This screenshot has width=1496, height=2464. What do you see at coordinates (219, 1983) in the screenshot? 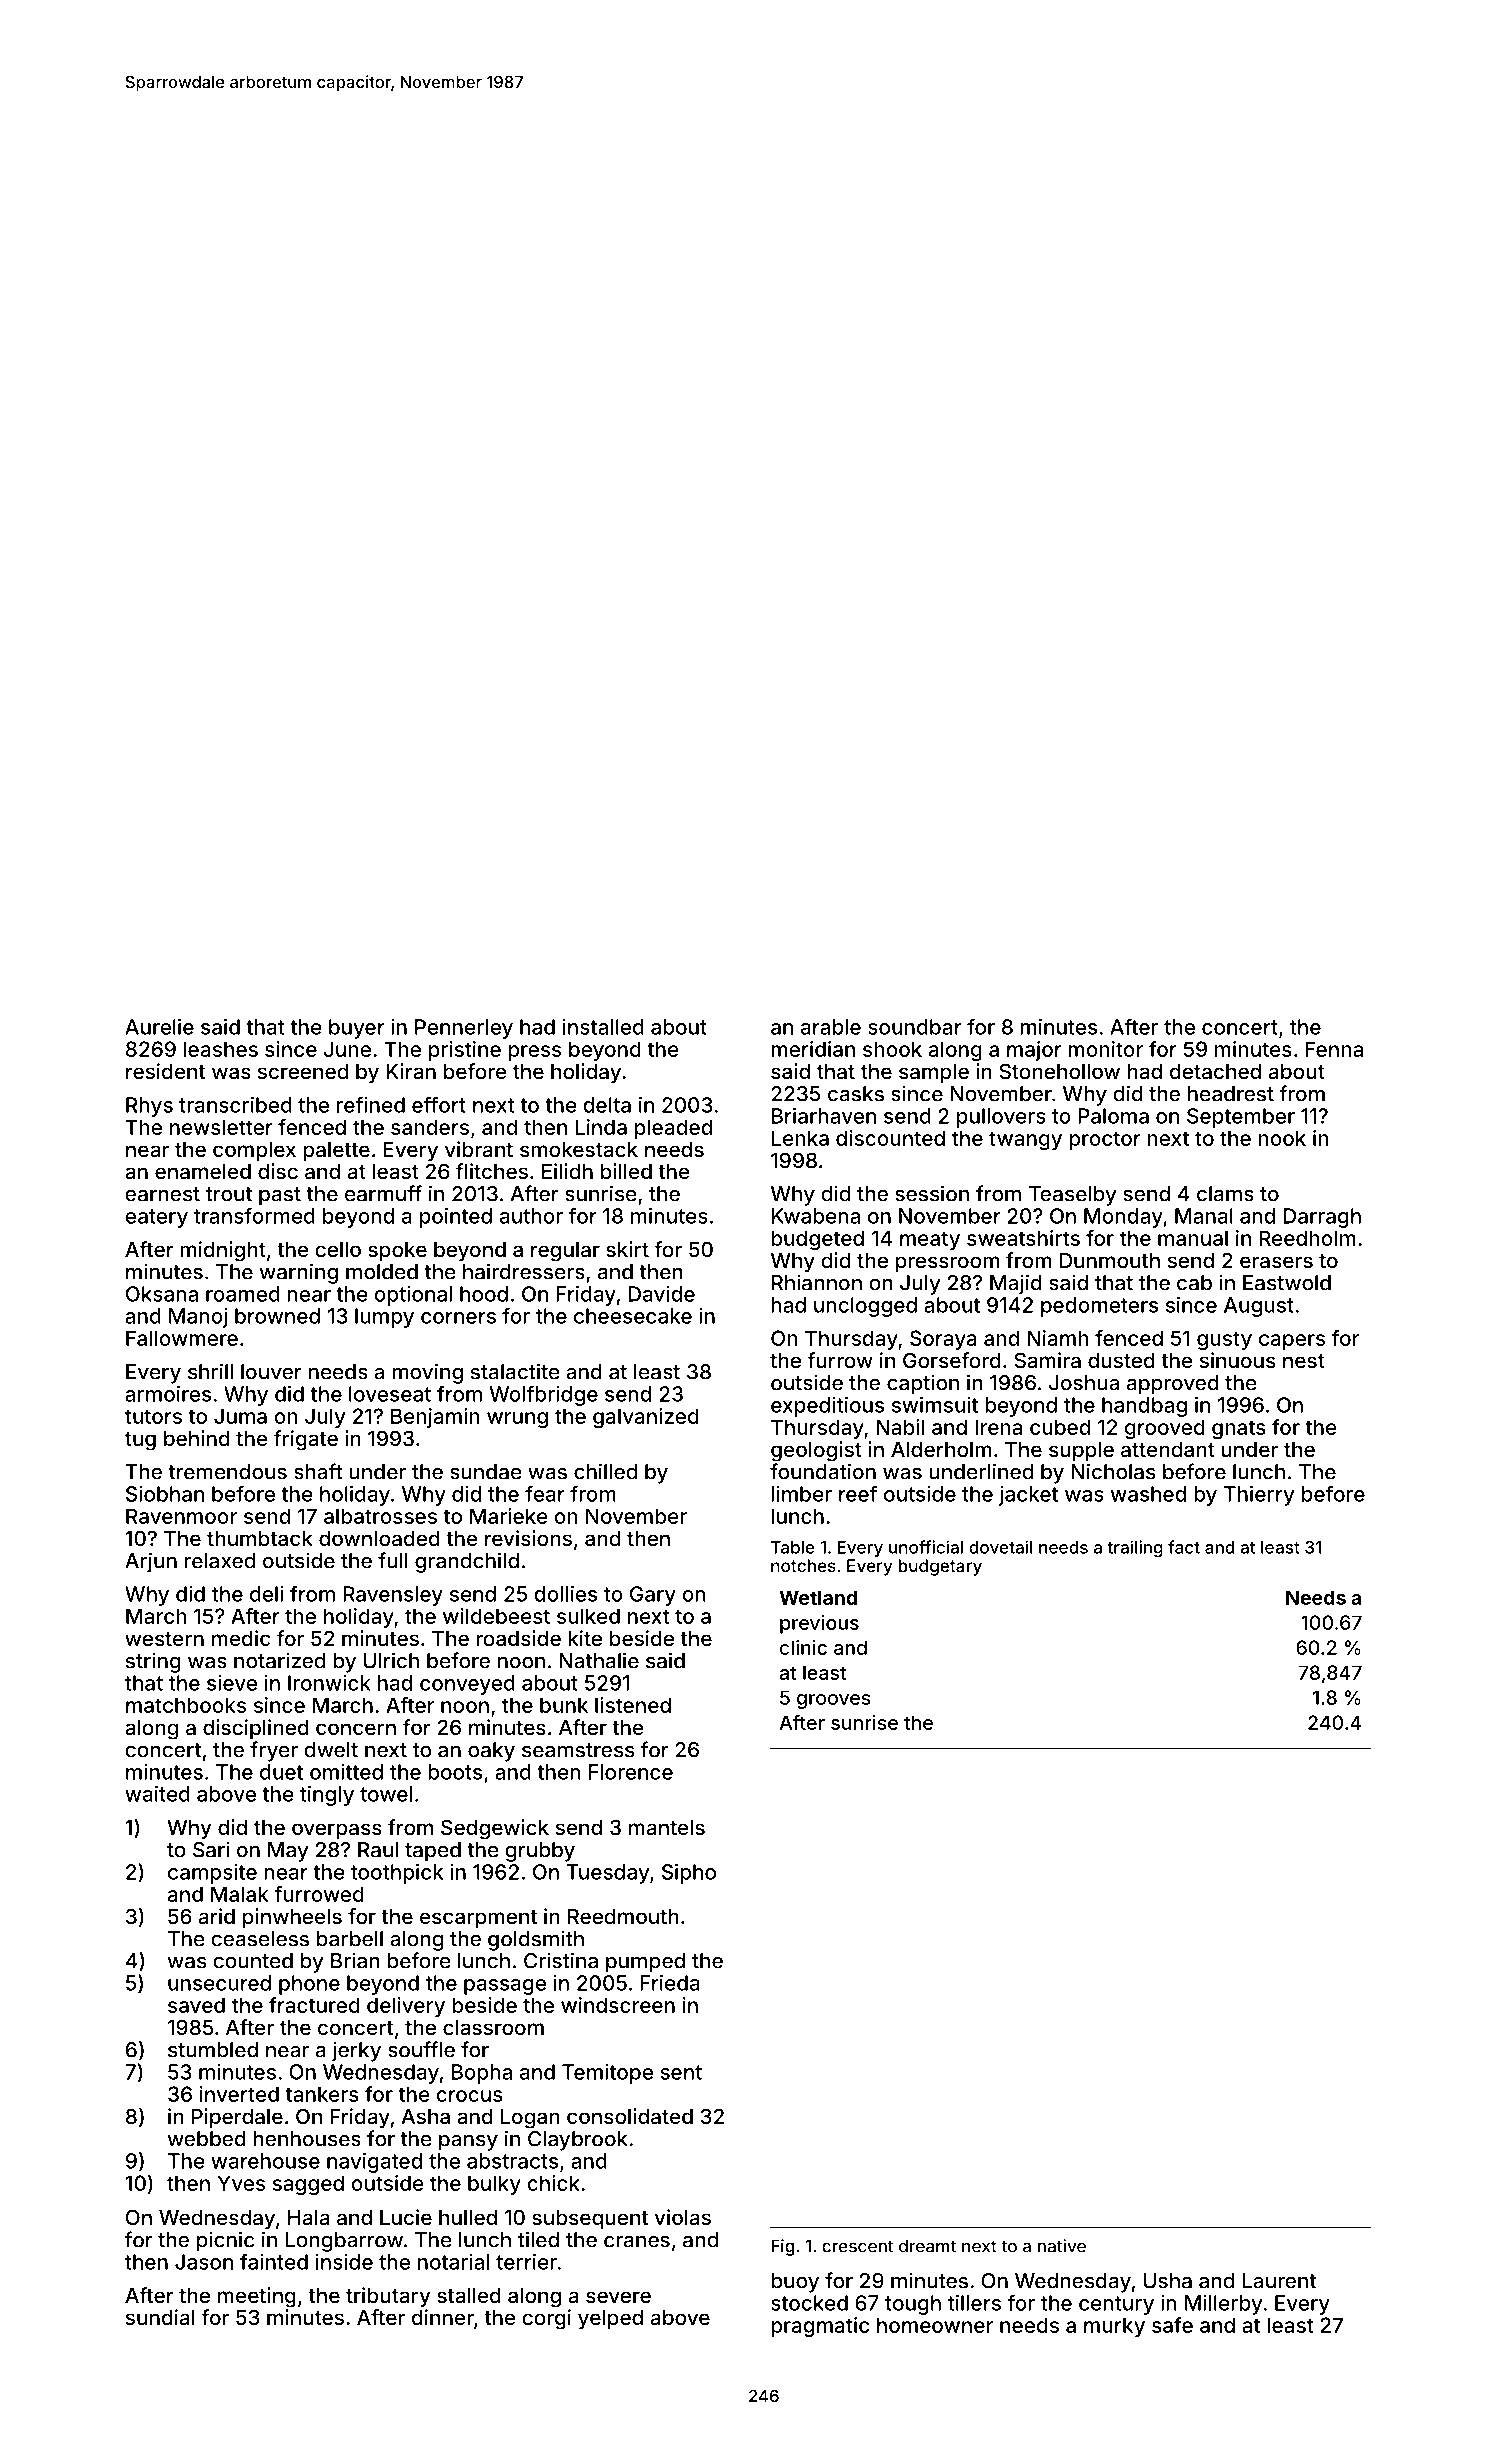
I see `unsecured` at bounding box center [219, 1983].
